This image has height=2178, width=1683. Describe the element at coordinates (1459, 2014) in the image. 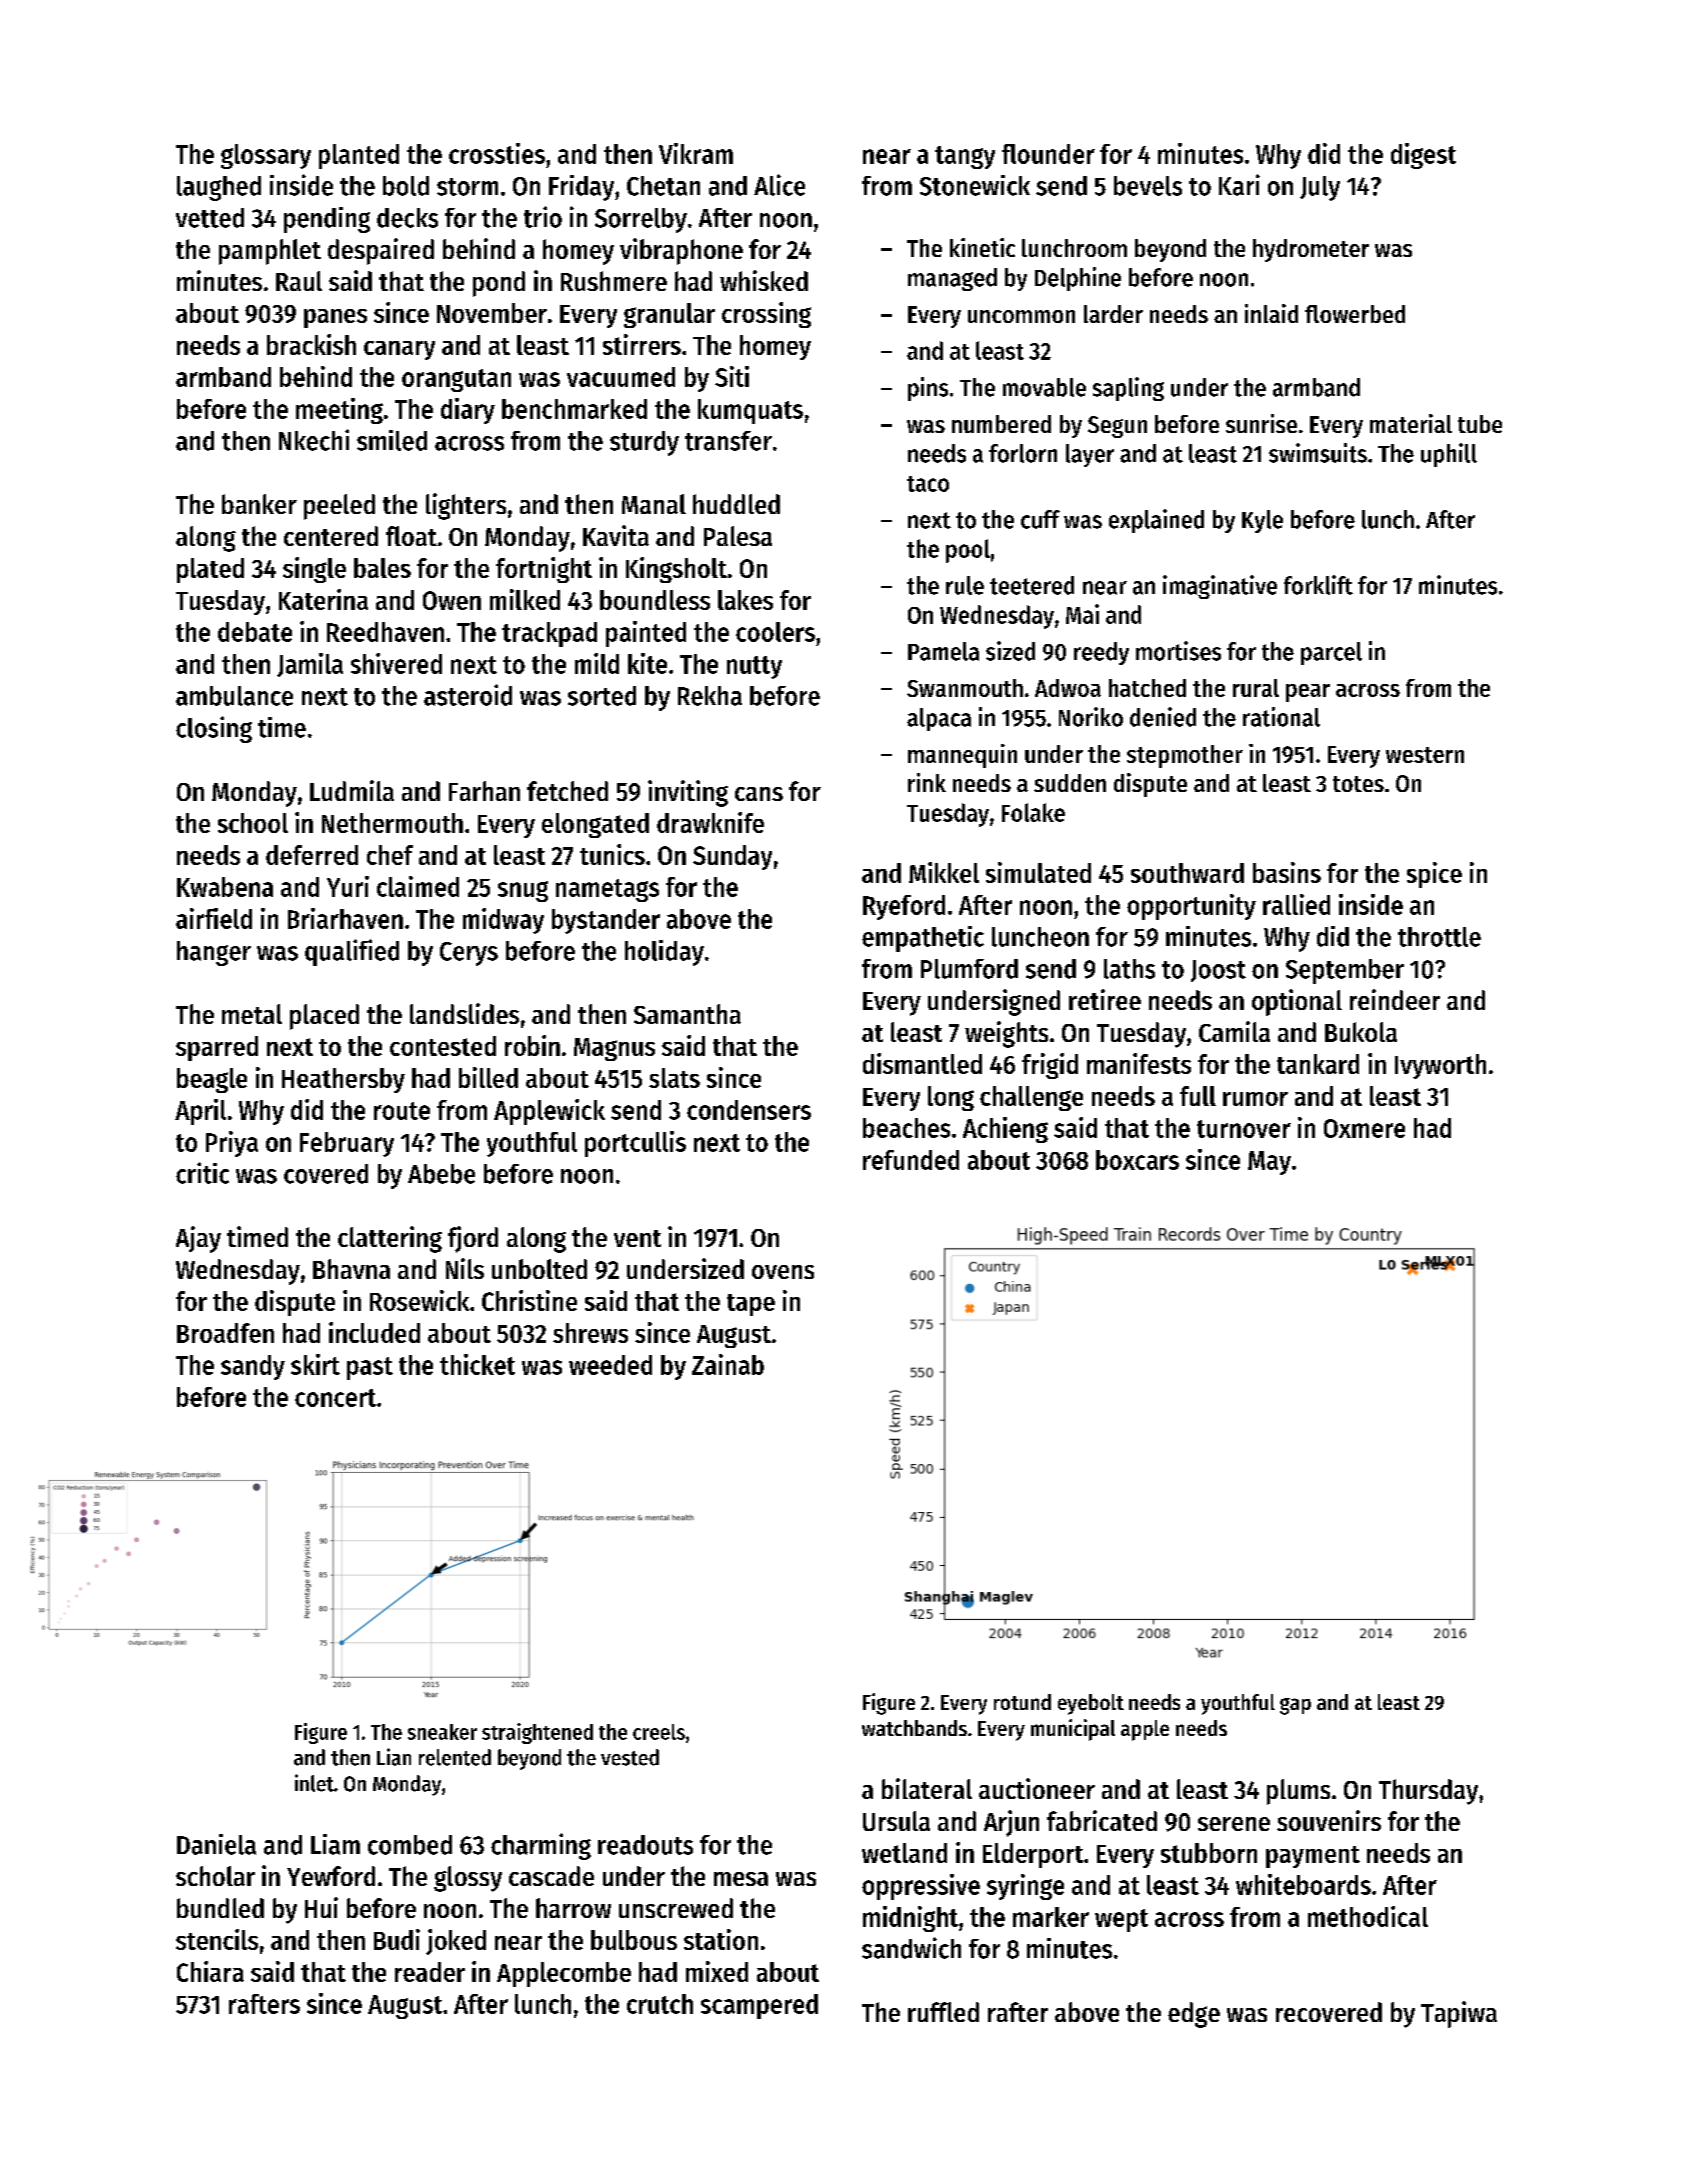

I see `Tapiwa` at that location.
